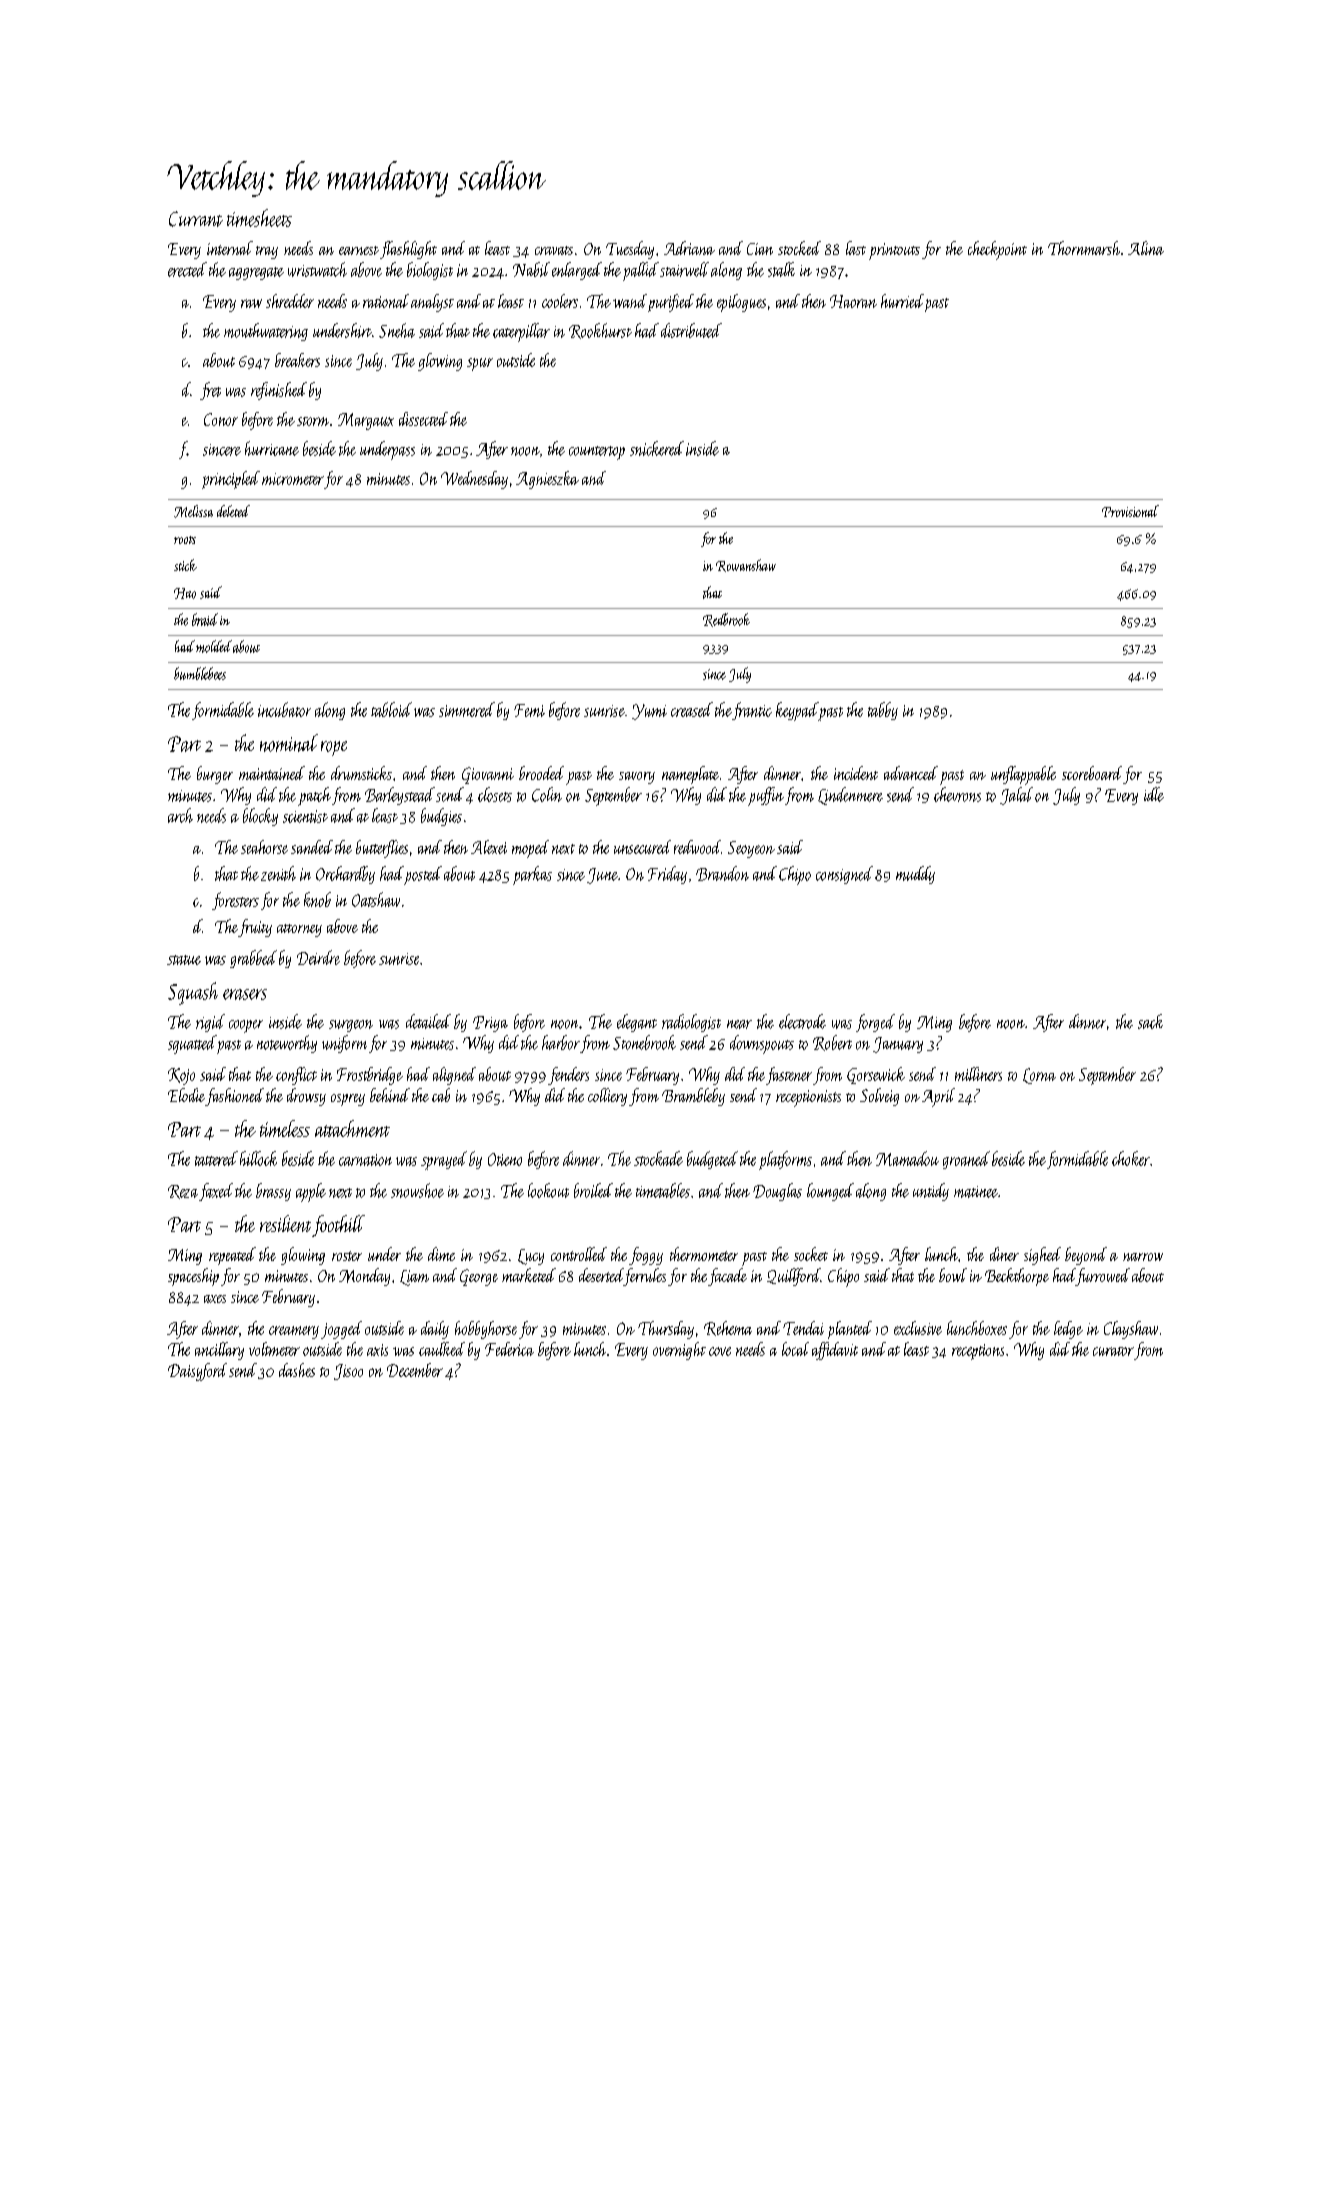 The image size is (1331, 2193). I want to click on Lorna, so click(1039, 1076).
